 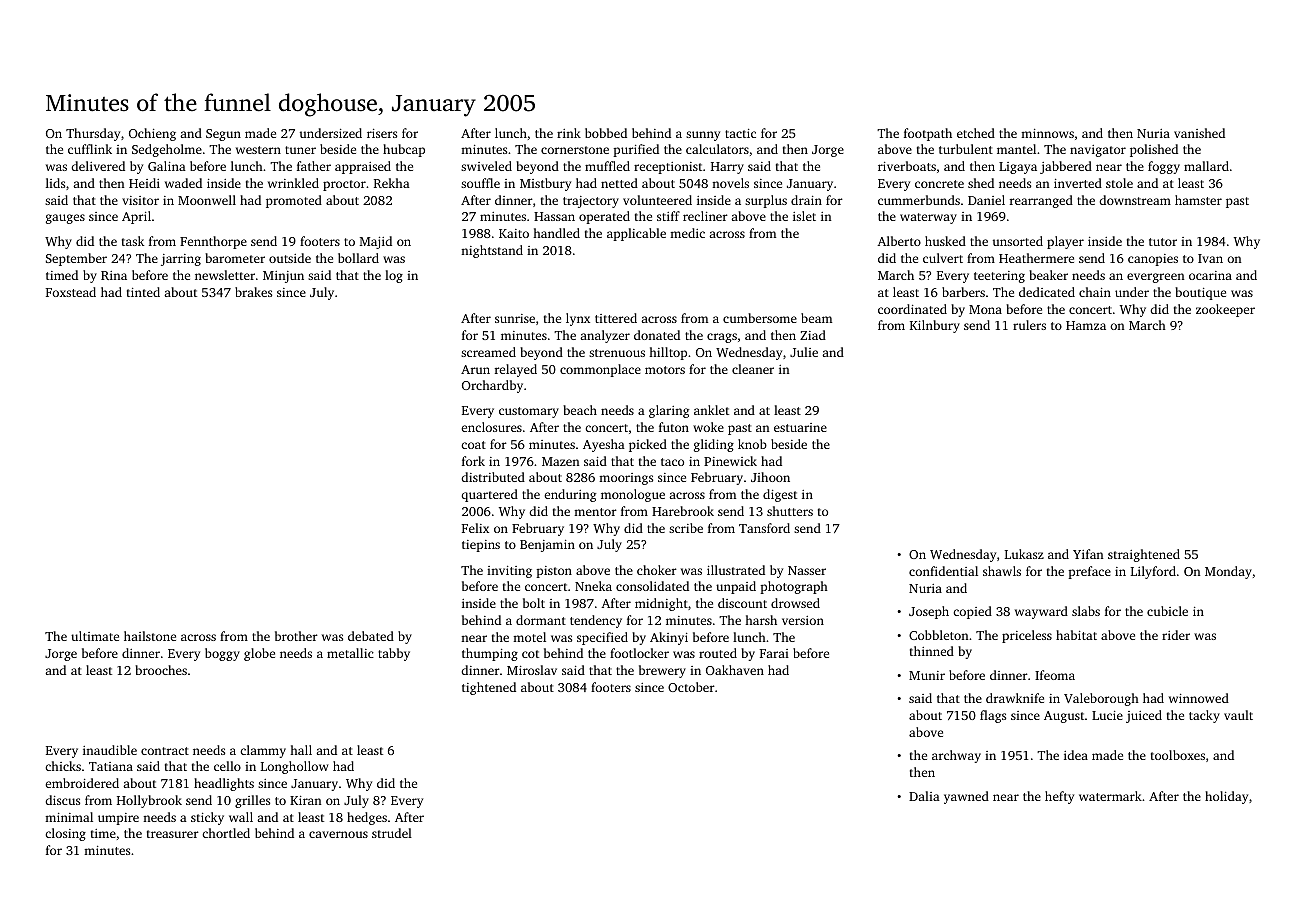 What do you see at coordinates (223, 135) in the screenshot?
I see `Segun` at bounding box center [223, 135].
